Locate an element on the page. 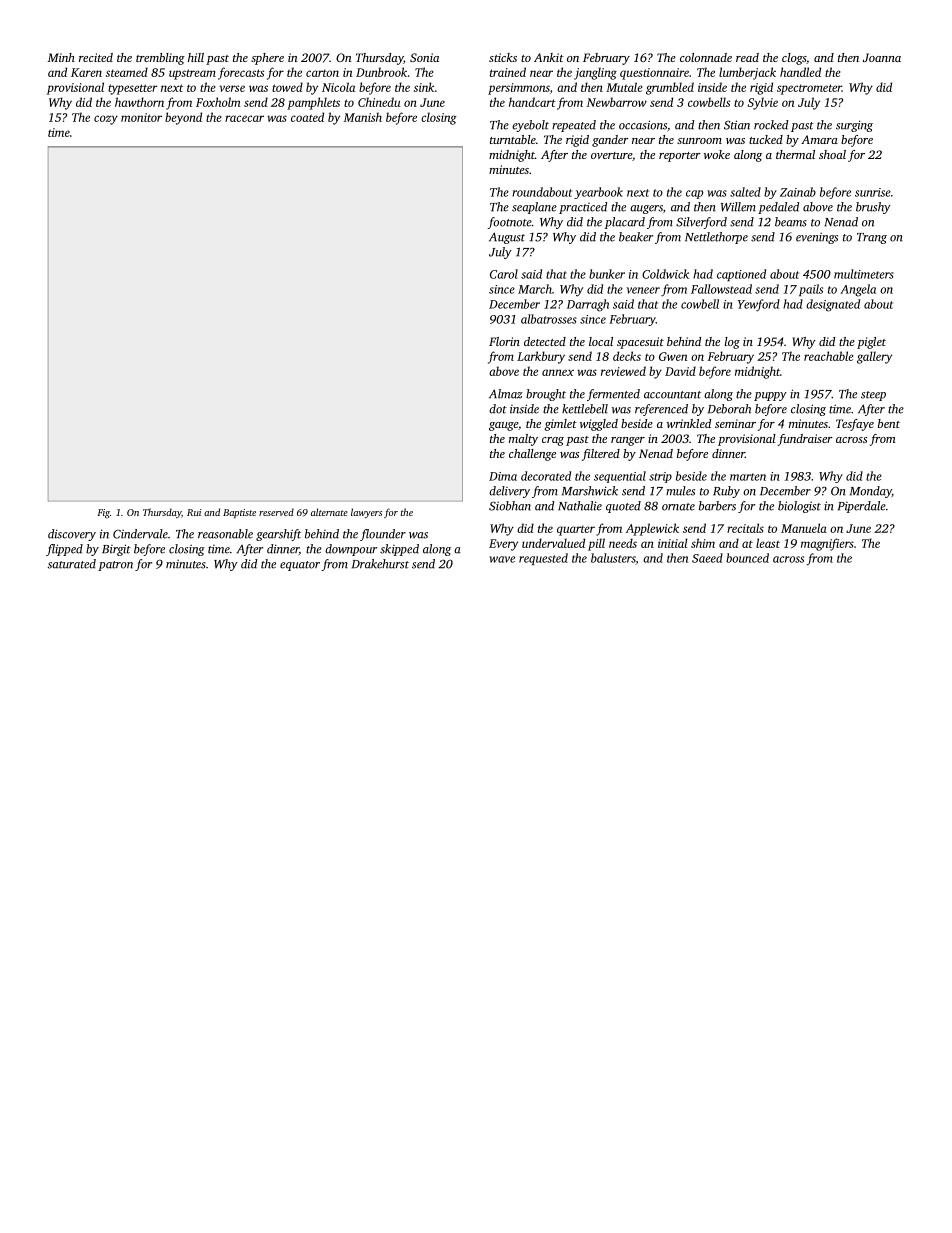 The height and width of the document is (1233, 952). occasions is located at coordinates (643, 125).
